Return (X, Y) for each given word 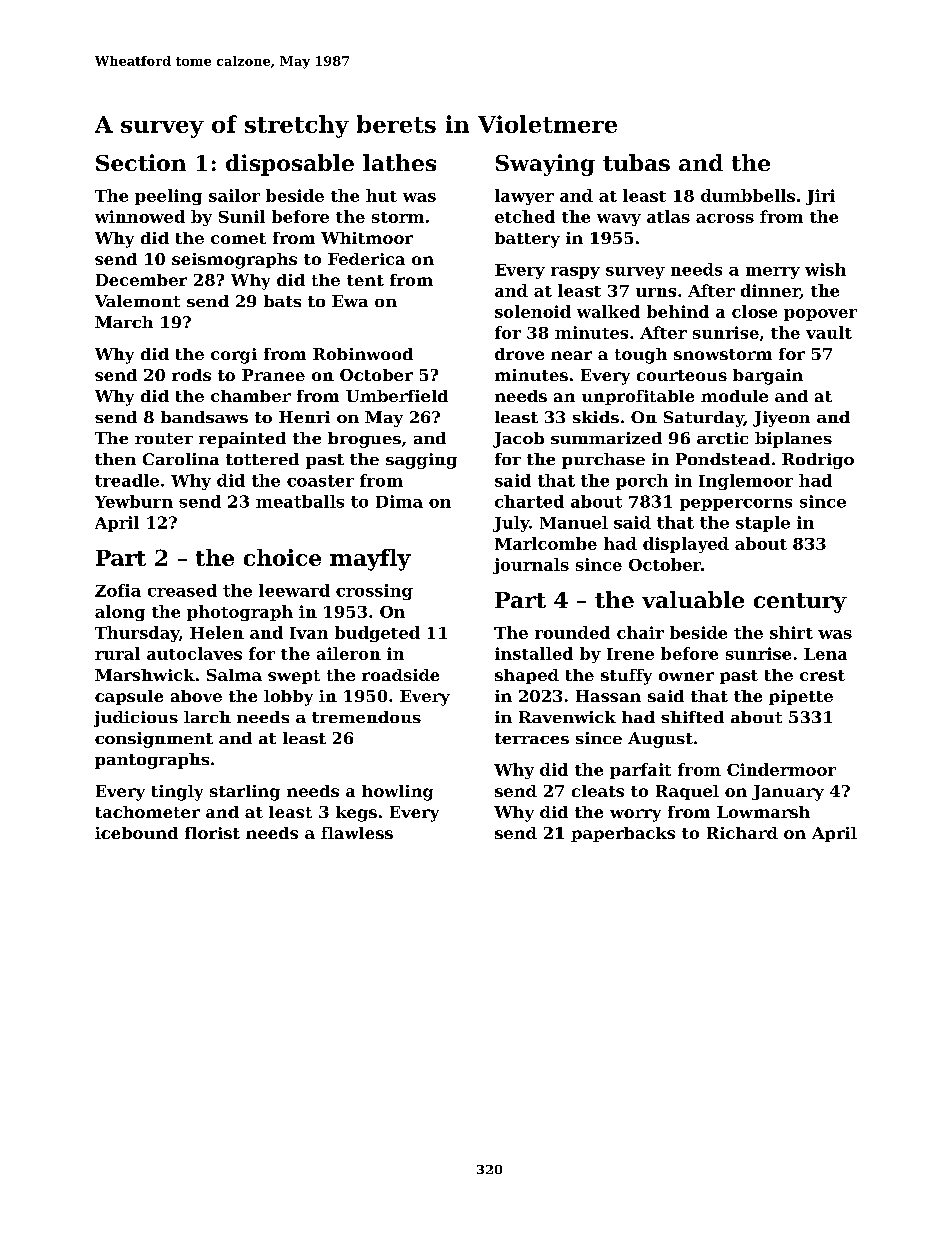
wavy (619, 220)
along (120, 613)
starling (245, 793)
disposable (290, 165)
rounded (572, 632)
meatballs (300, 501)
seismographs (234, 261)
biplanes (793, 440)
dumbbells (748, 195)
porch (642, 482)
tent (365, 280)
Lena (825, 654)
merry (773, 273)
